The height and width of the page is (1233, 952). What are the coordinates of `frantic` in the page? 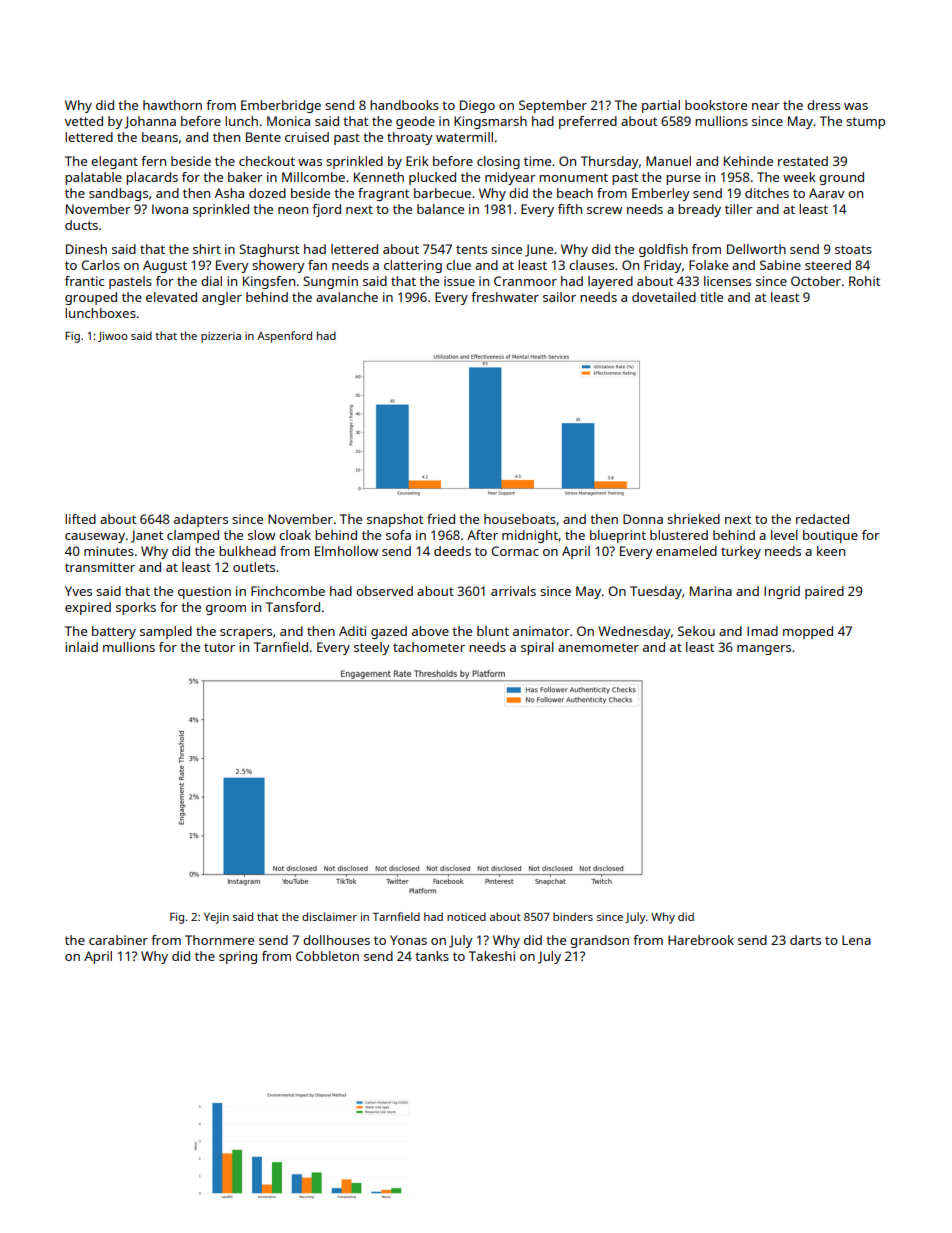 It's located at (84, 281).
